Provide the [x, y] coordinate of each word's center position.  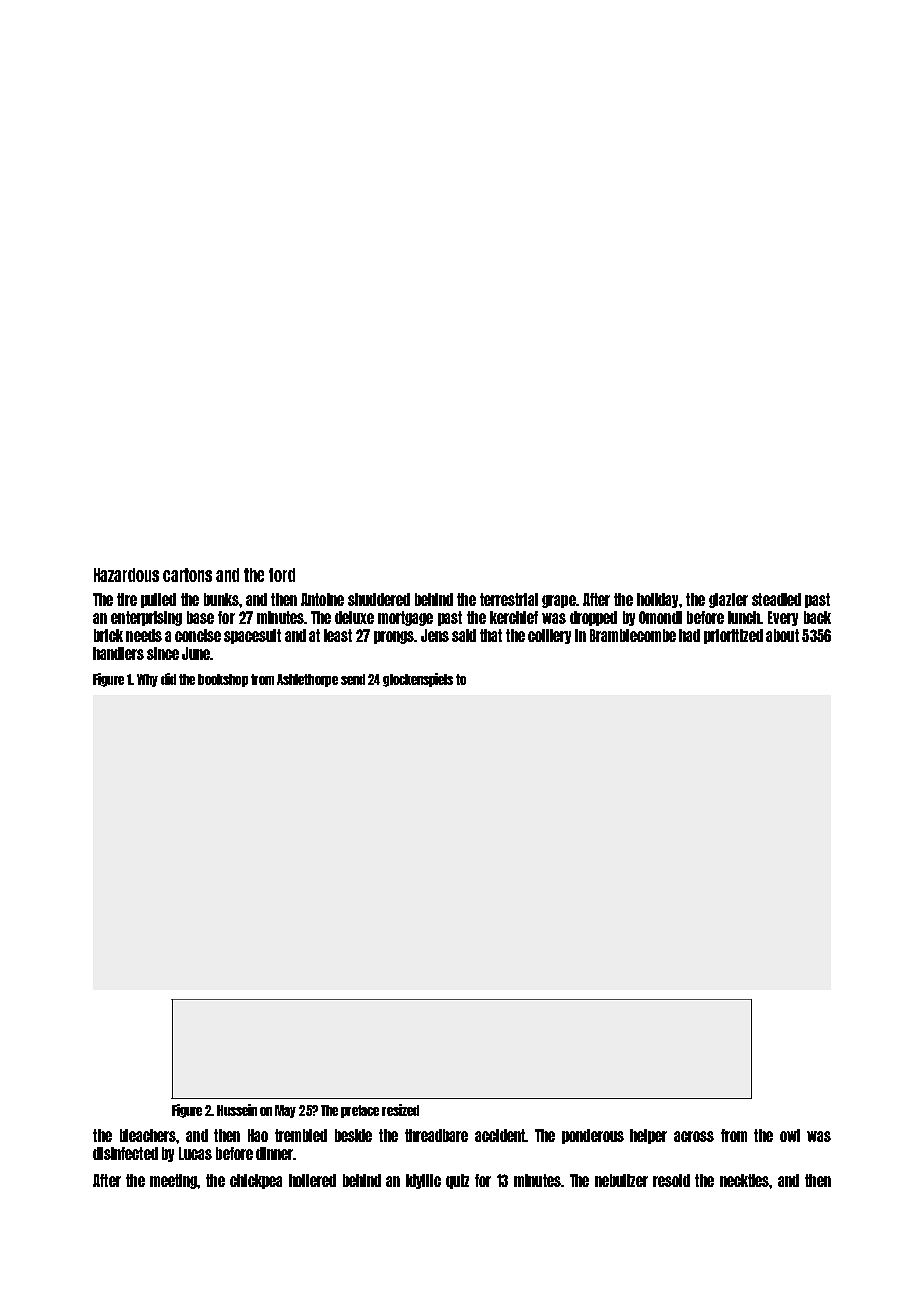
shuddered [379, 599]
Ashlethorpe [307, 680]
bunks [221, 599]
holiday [657, 600]
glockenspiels [418, 680]
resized [400, 1110]
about [782, 635]
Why [147, 680]
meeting [173, 1181]
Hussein [237, 1110]
